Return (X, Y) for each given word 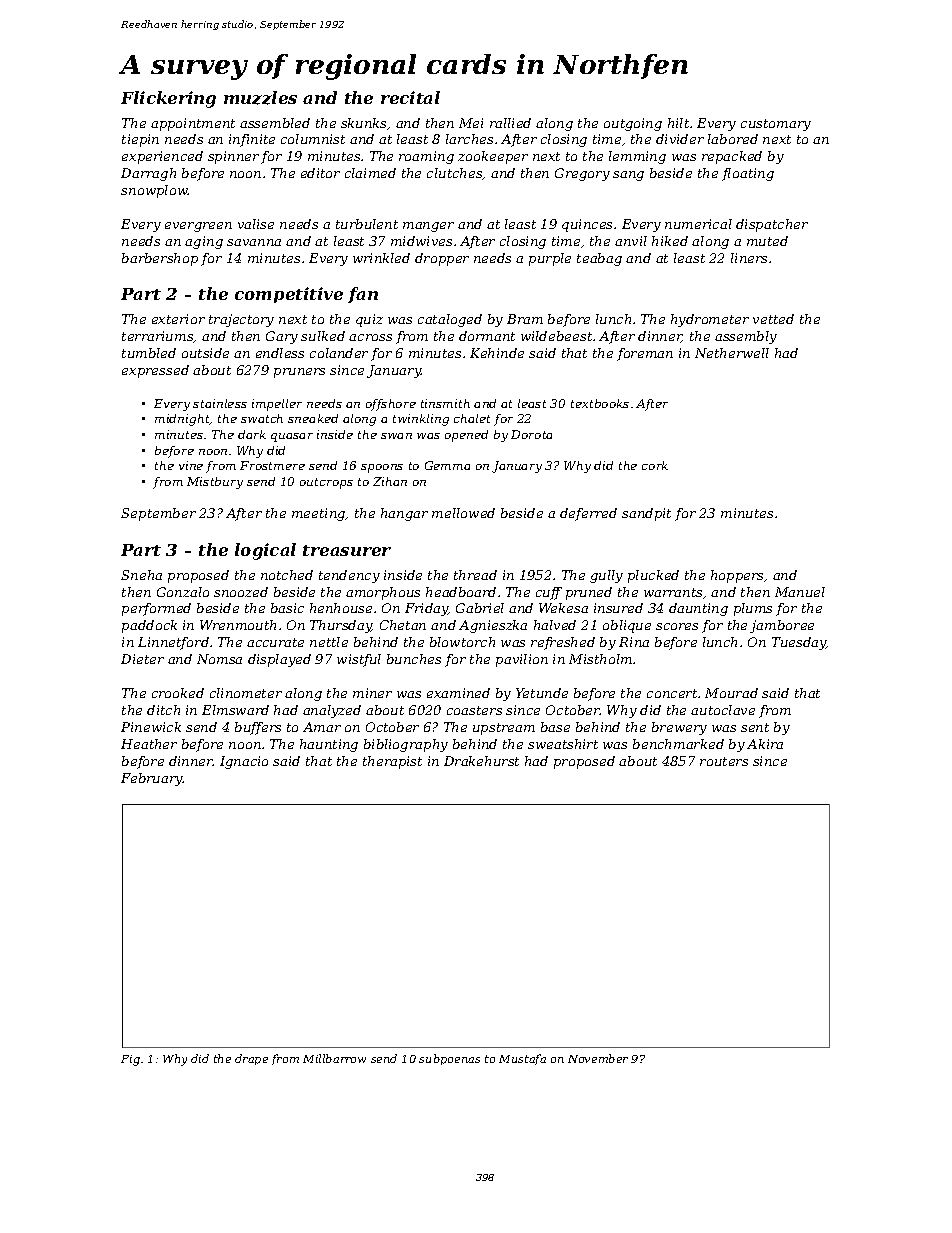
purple (550, 259)
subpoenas (449, 1059)
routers (724, 761)
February (152, 779)
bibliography (406, 745)
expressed (155, 371)
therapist (392, 762)
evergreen (198, 227)
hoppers (738, 576)
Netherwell (732, 353)
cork (655, 465)
